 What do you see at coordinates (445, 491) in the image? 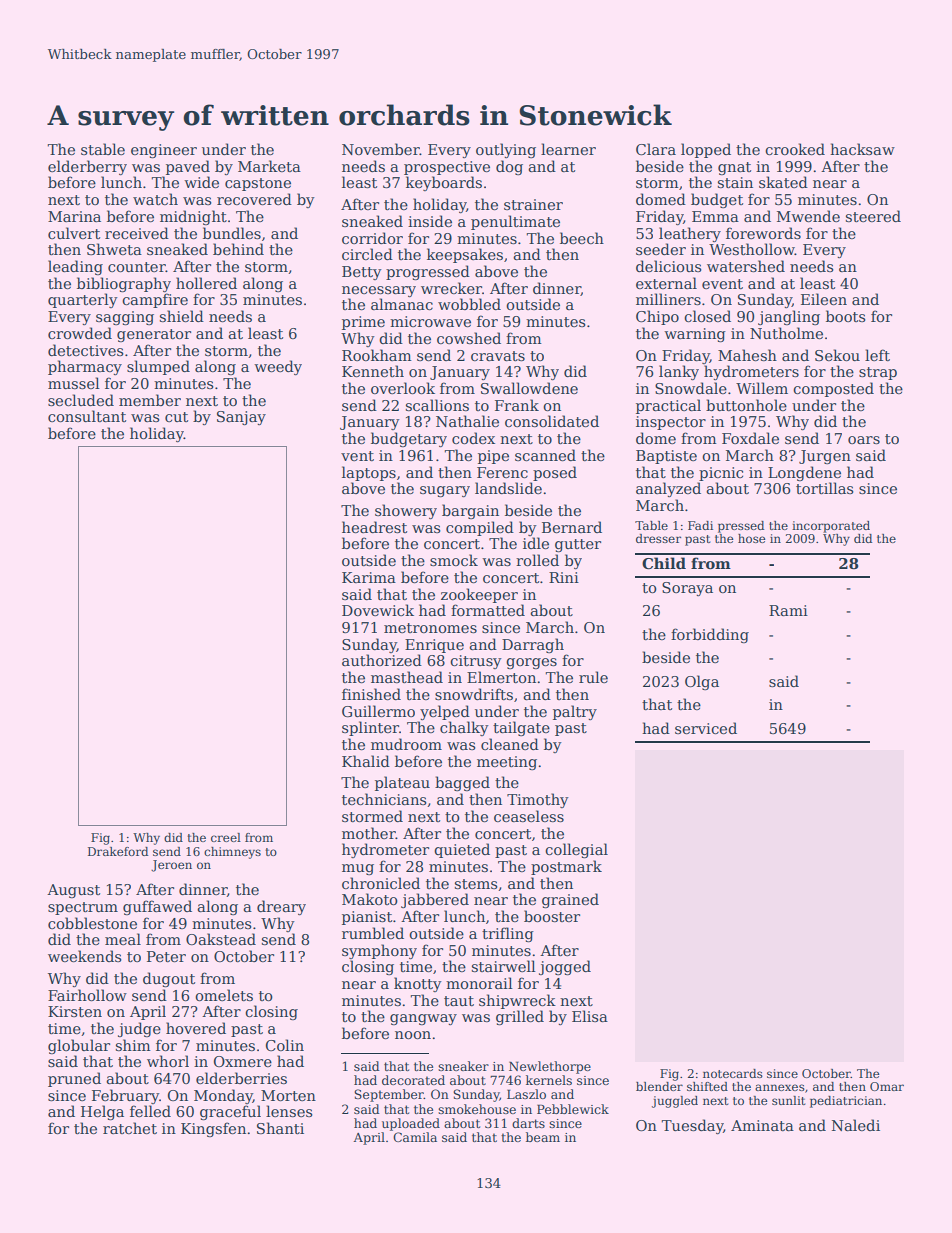
I see `sugary` at bounding box center [445, 491].
